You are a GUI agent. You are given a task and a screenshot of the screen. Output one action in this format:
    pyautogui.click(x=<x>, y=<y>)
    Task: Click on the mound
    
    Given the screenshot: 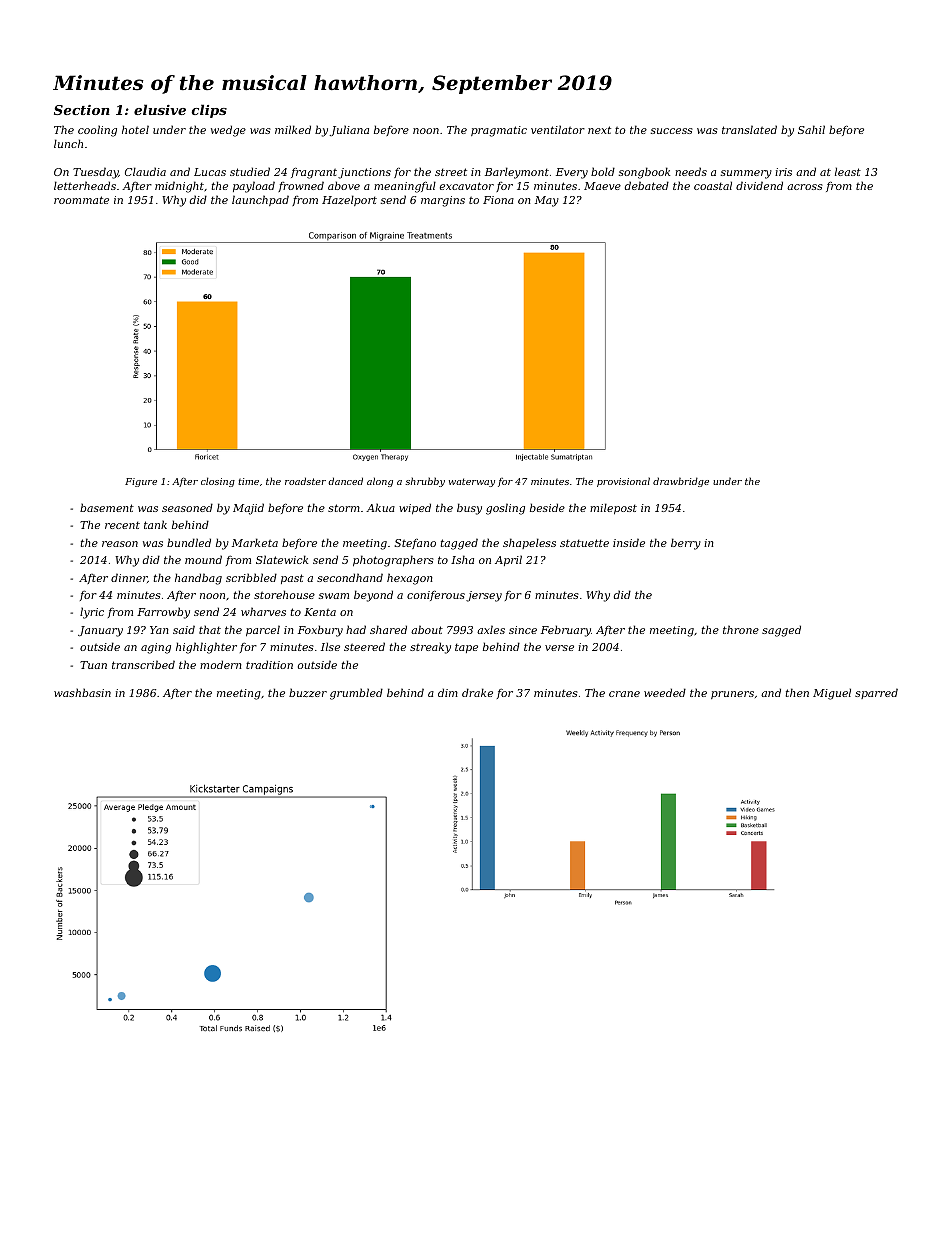 What is the action you would take?
    pyautogui.click(x=203, y=559)
